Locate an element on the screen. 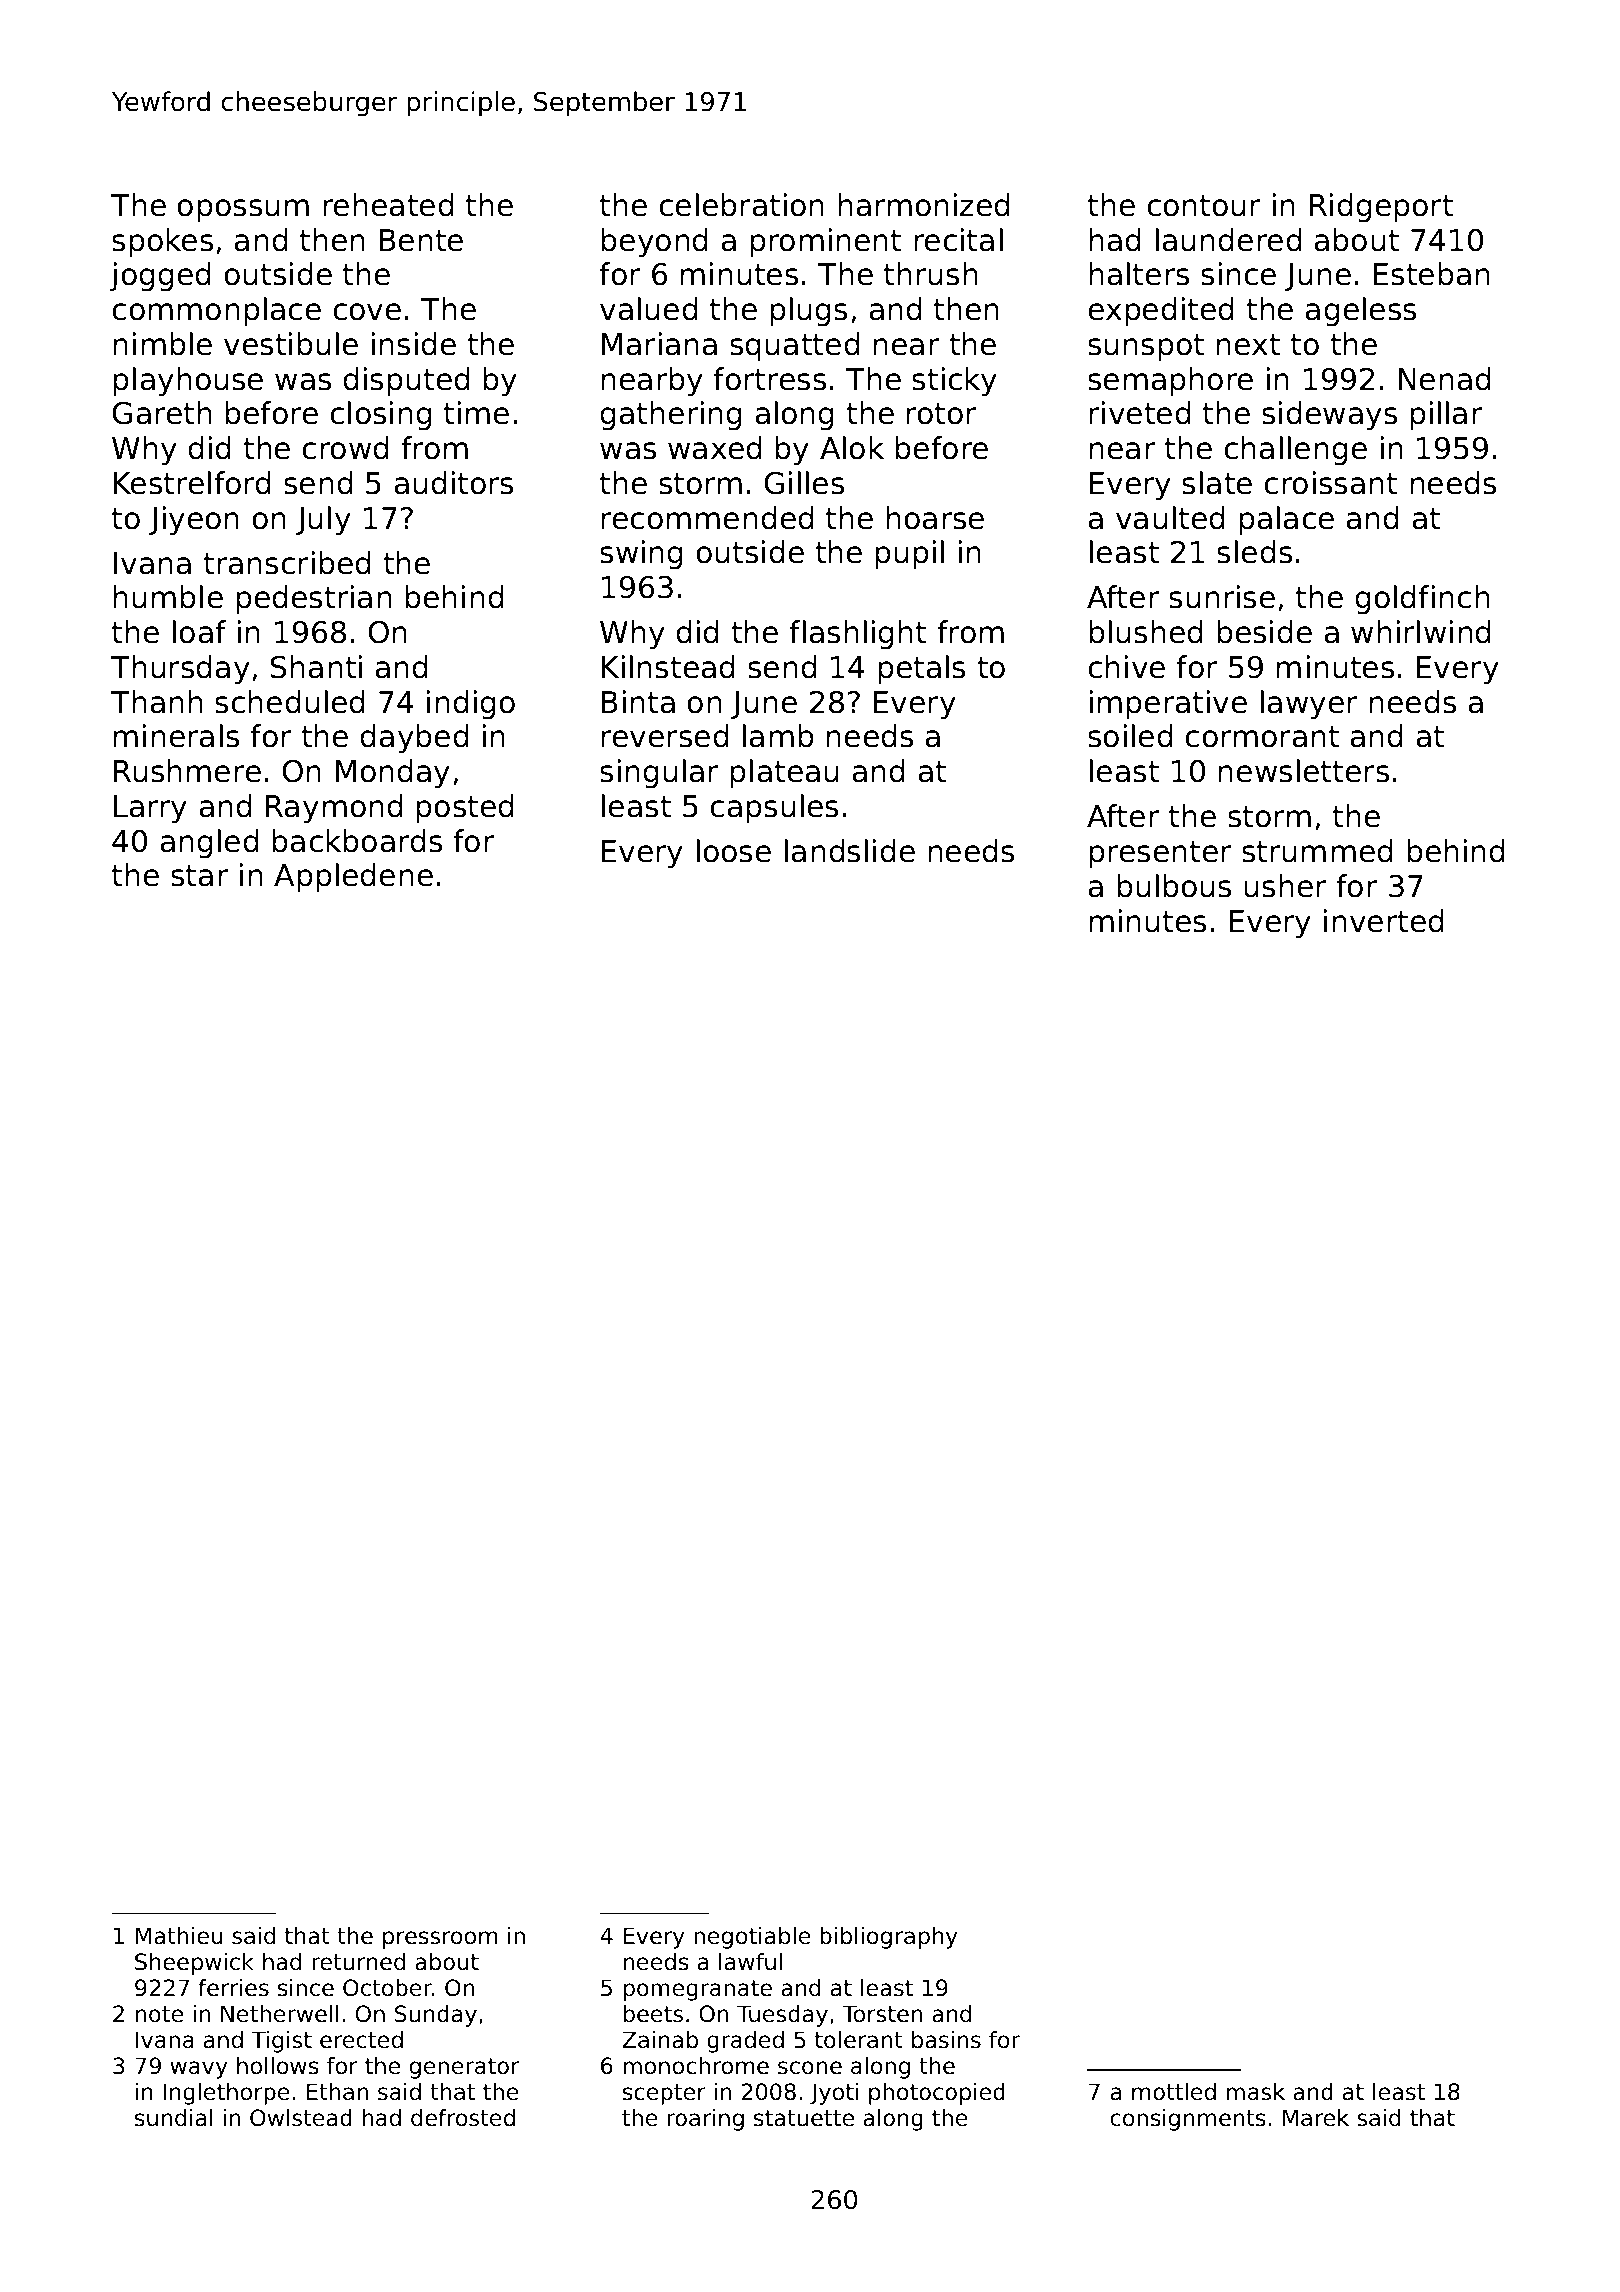  ageless is located at coordinates (1361, 311).
